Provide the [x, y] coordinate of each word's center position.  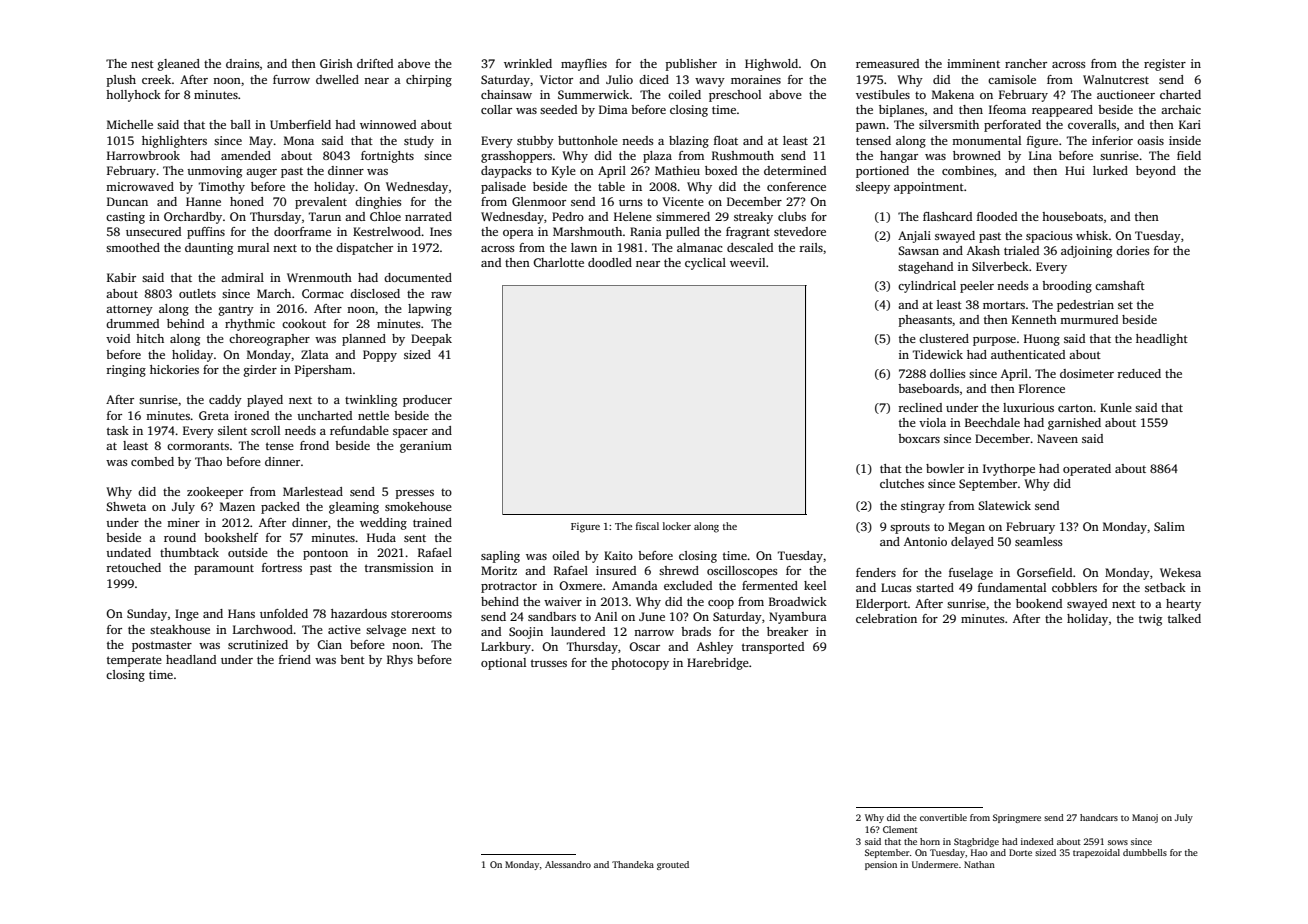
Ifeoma [1007, 109]
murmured [1089, 319]
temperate [134, 661]
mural [253, 247]
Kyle [564, 172]
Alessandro [568, 864]
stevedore [800, 231]
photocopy [640, 664]
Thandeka [633, 864]
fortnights [387, 157]
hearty [1183, 605]
